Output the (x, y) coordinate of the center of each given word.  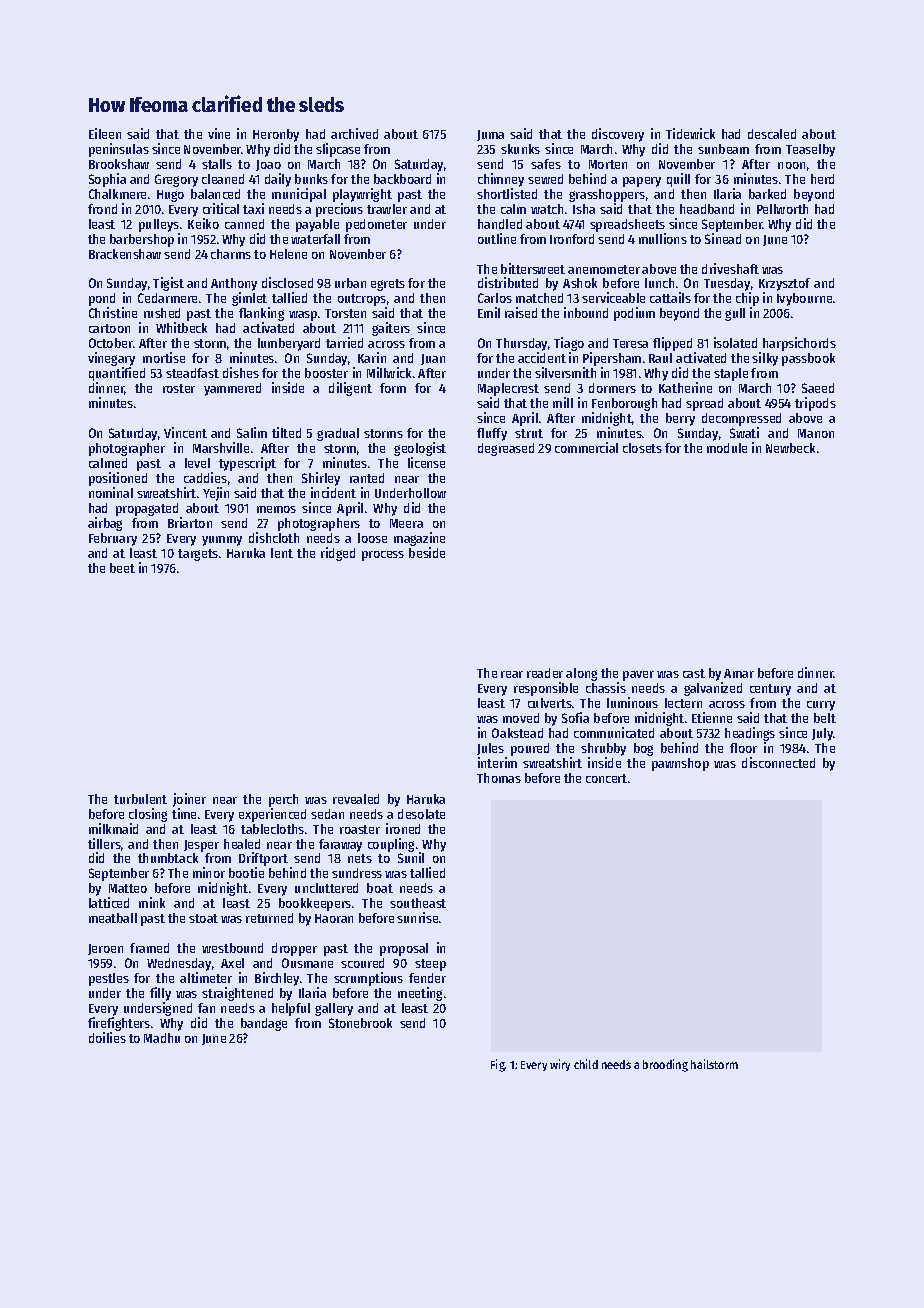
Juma (490, 135)
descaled (772, 134)
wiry (560, 1065)
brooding (665, 1065)
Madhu (162, 1038)
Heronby (276, 135)
